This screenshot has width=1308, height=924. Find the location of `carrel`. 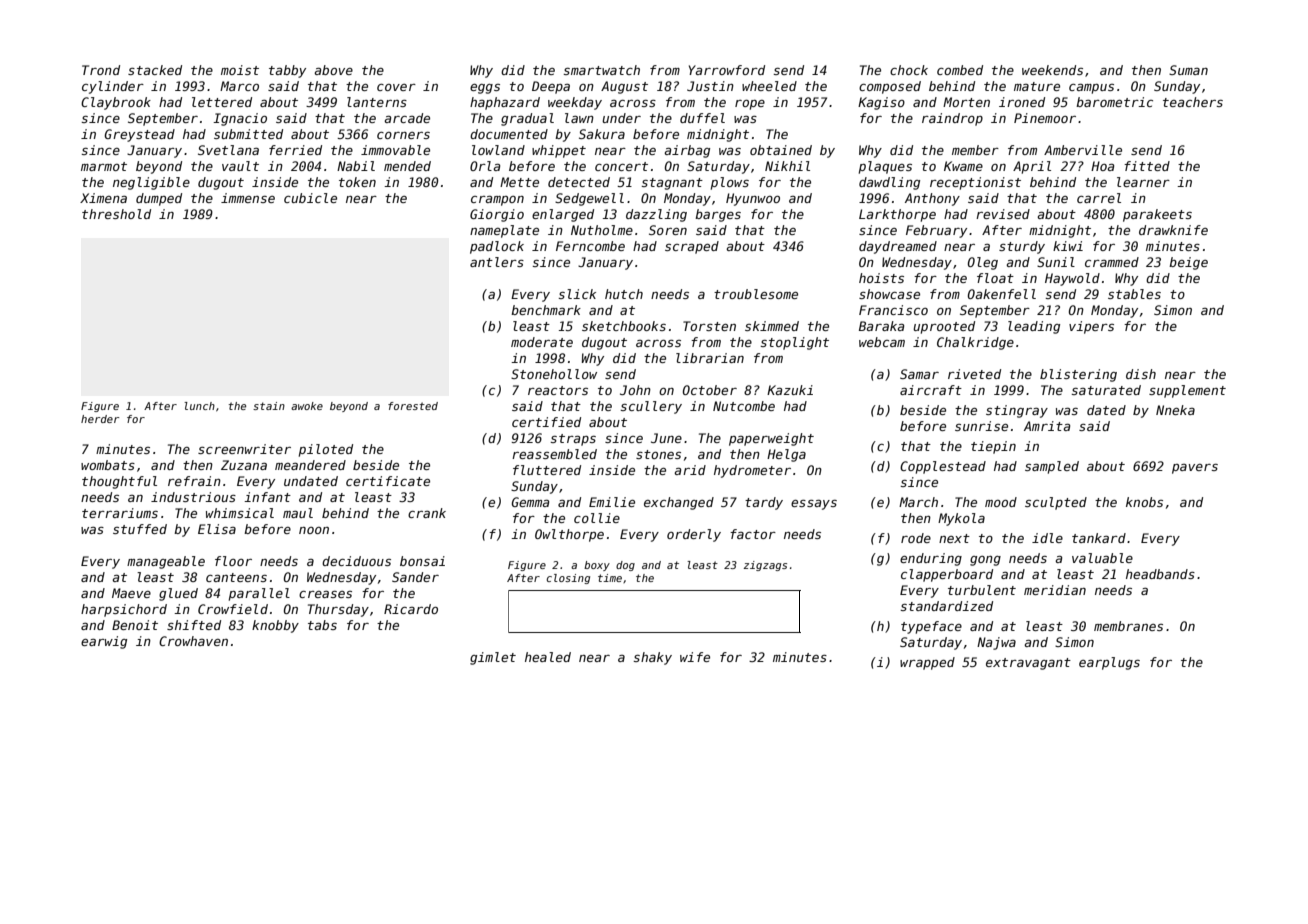

carrel is located at coordinates (1099, 198).
